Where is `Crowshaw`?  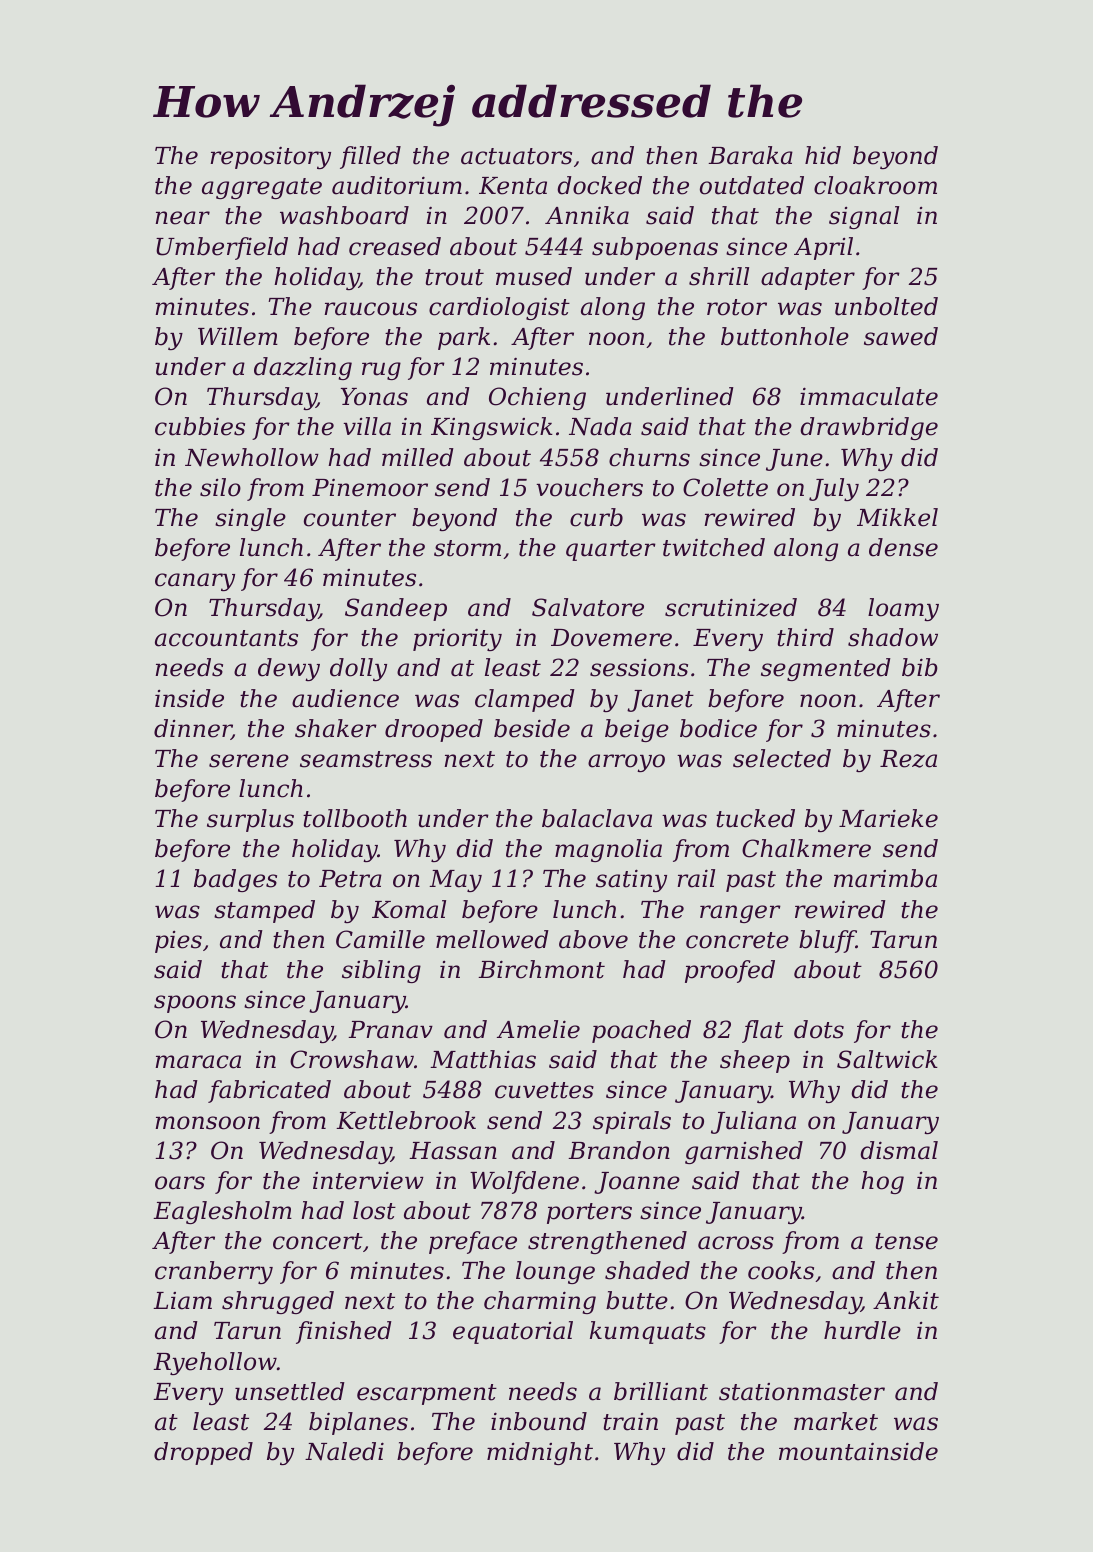
Crowshaw is located at coordinates (352, 1059).
